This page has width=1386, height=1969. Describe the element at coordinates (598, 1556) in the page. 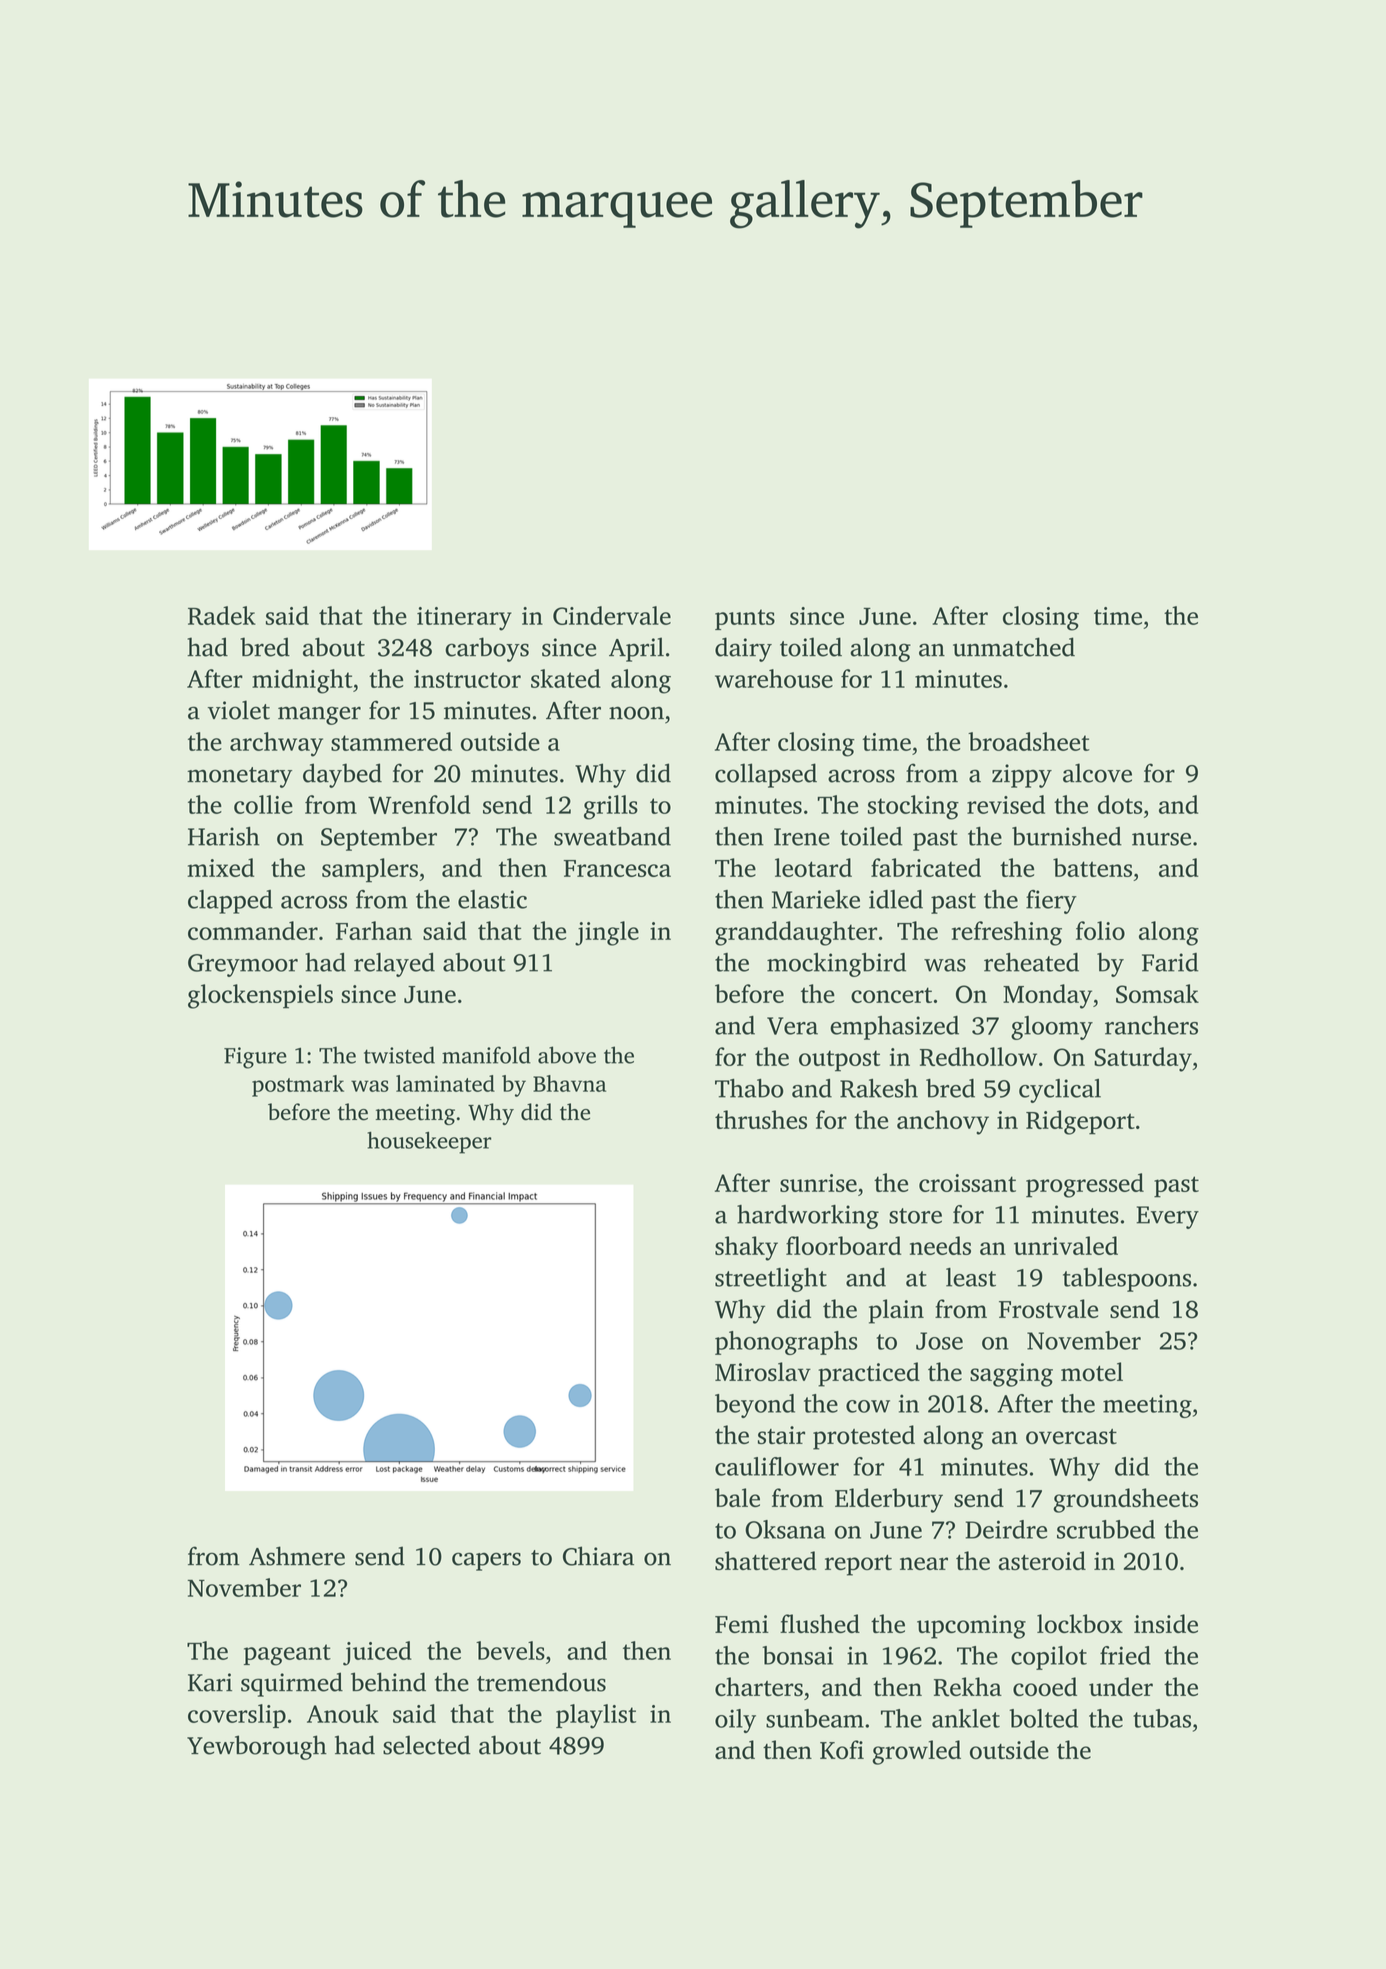

I see `Chiara` at that location.
